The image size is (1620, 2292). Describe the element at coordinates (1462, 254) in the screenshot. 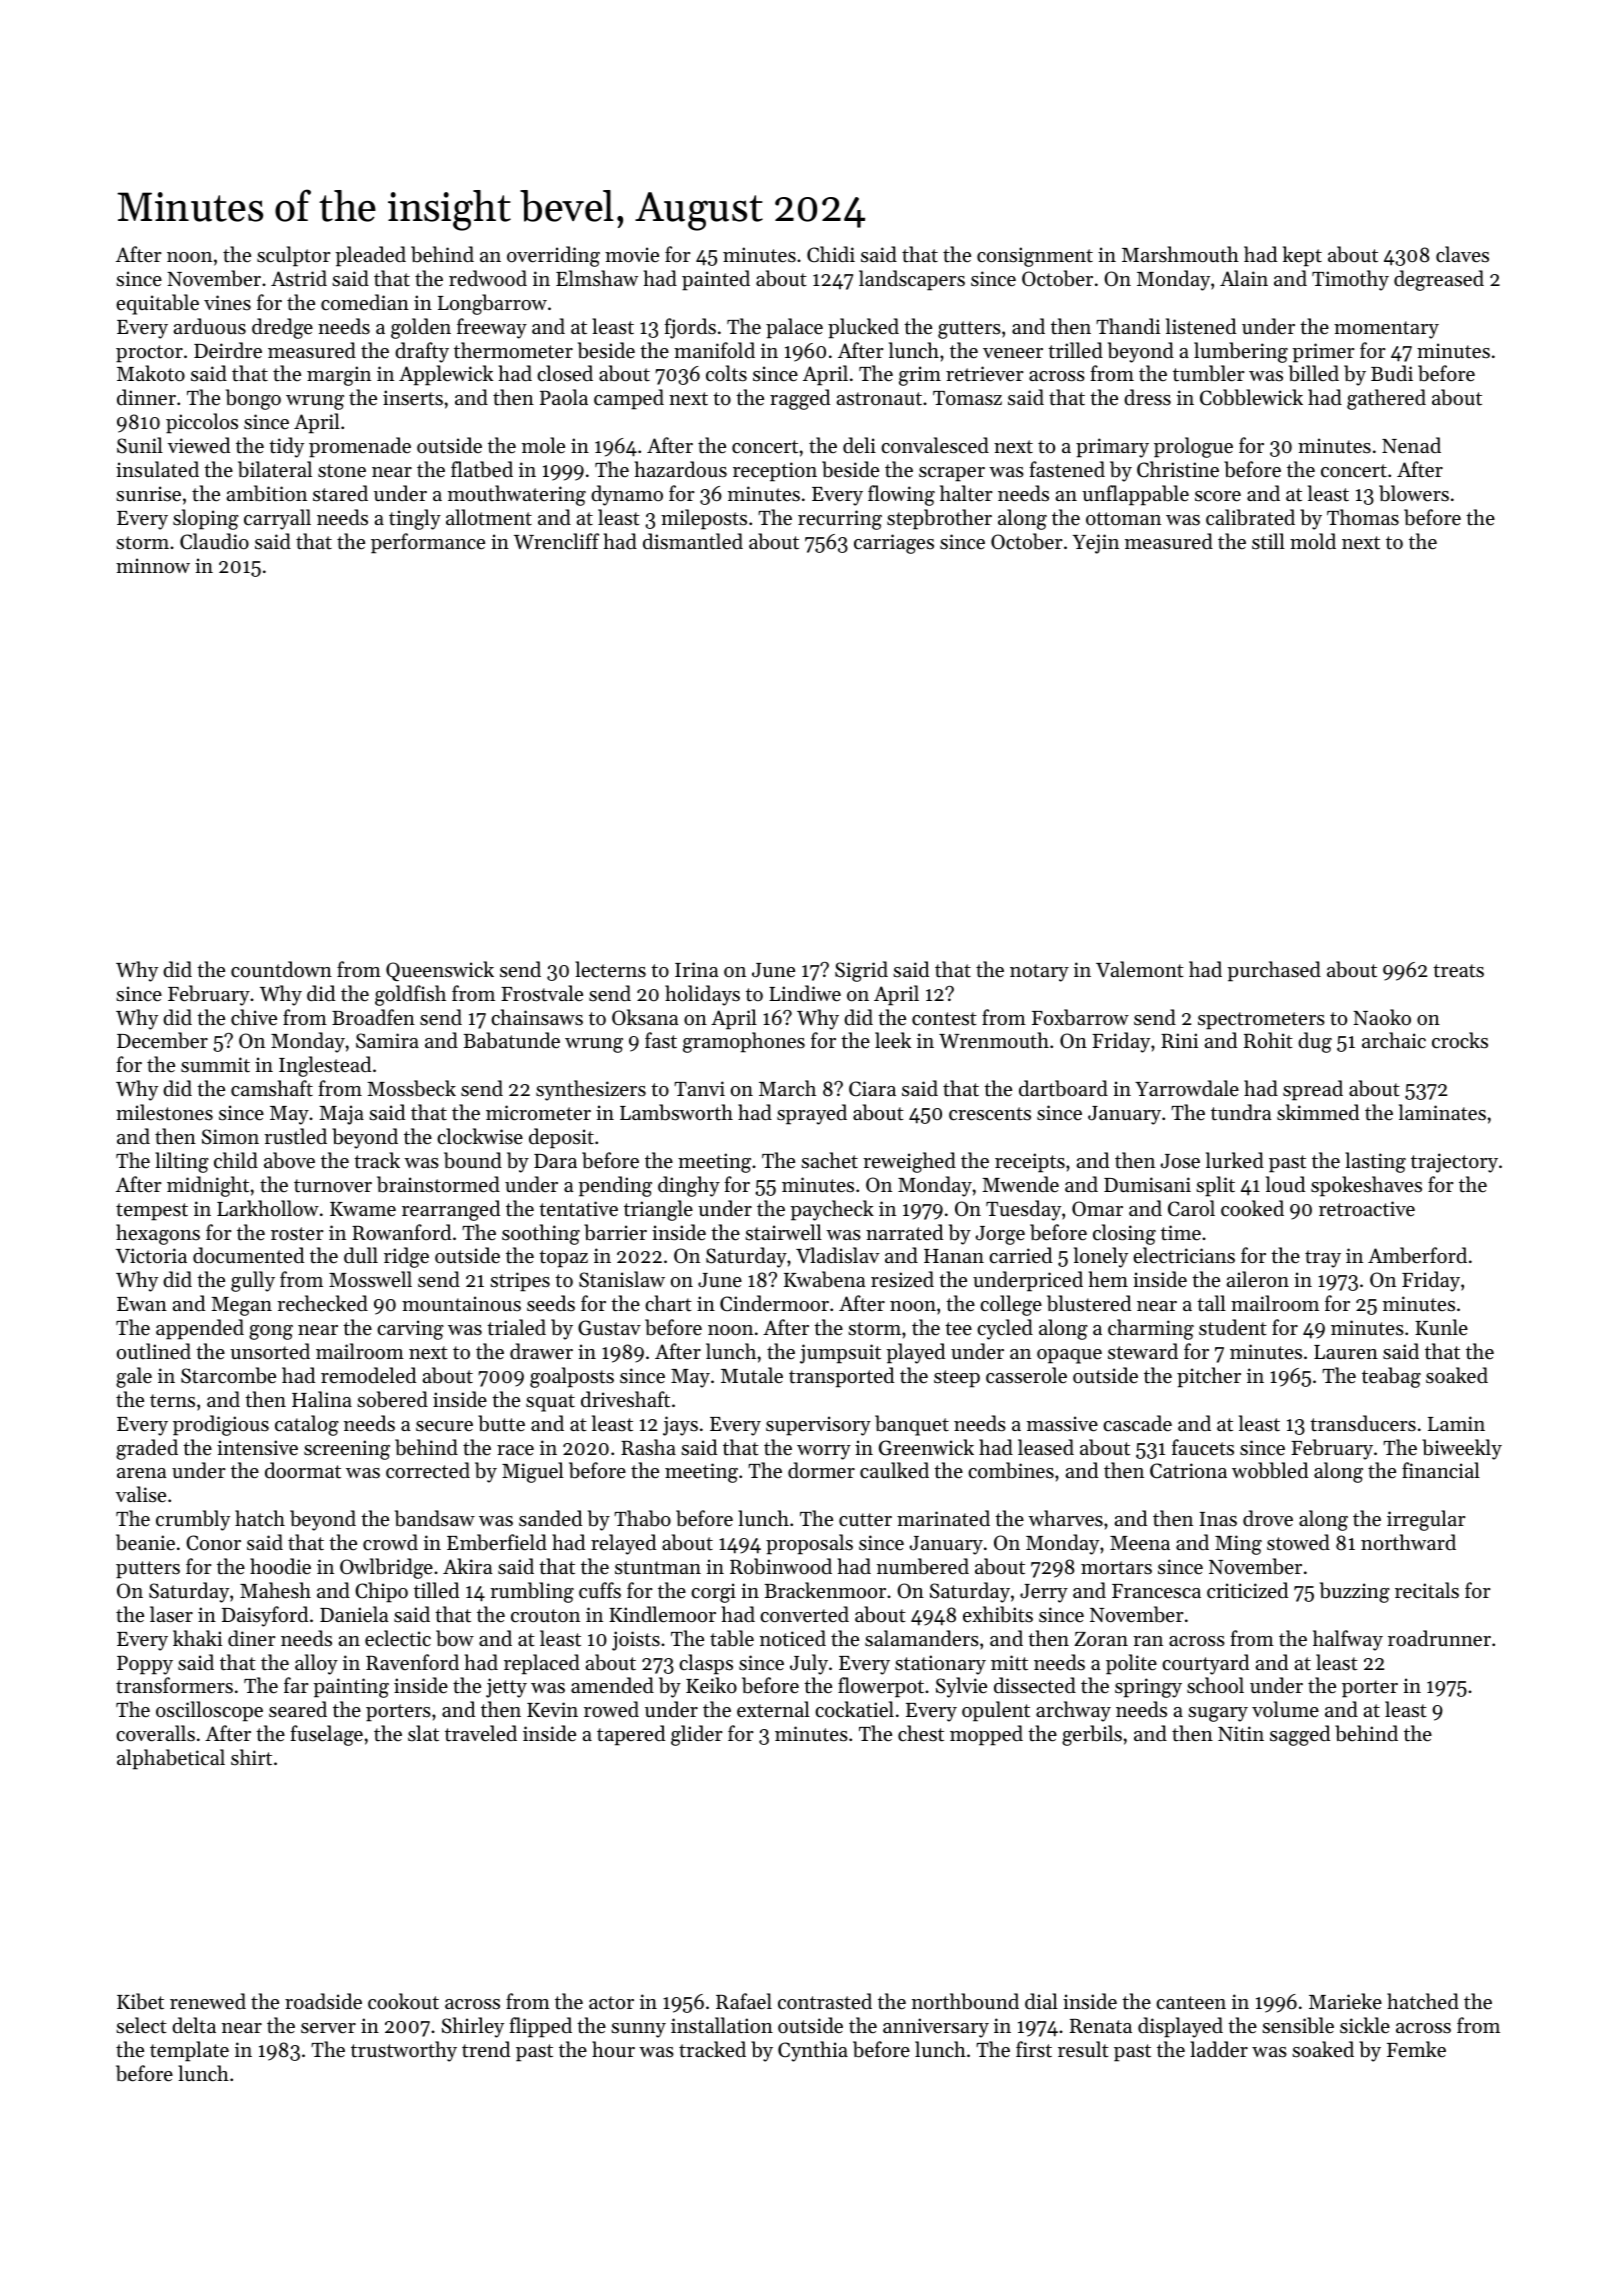

I see `claves` at that location.
